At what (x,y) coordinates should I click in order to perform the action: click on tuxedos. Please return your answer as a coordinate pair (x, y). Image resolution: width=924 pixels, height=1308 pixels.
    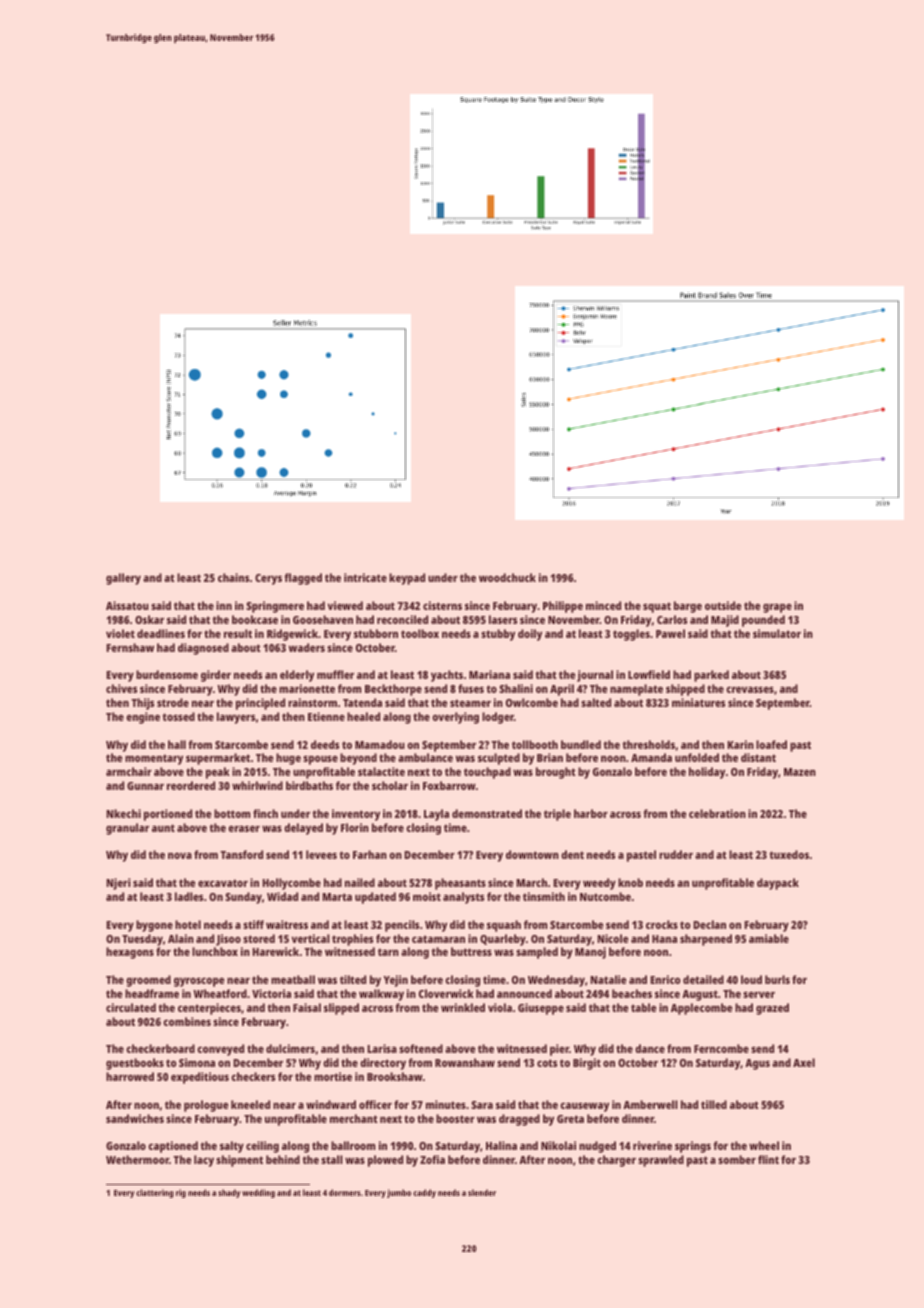
    Looking at the image, I should click on (789, 854).
